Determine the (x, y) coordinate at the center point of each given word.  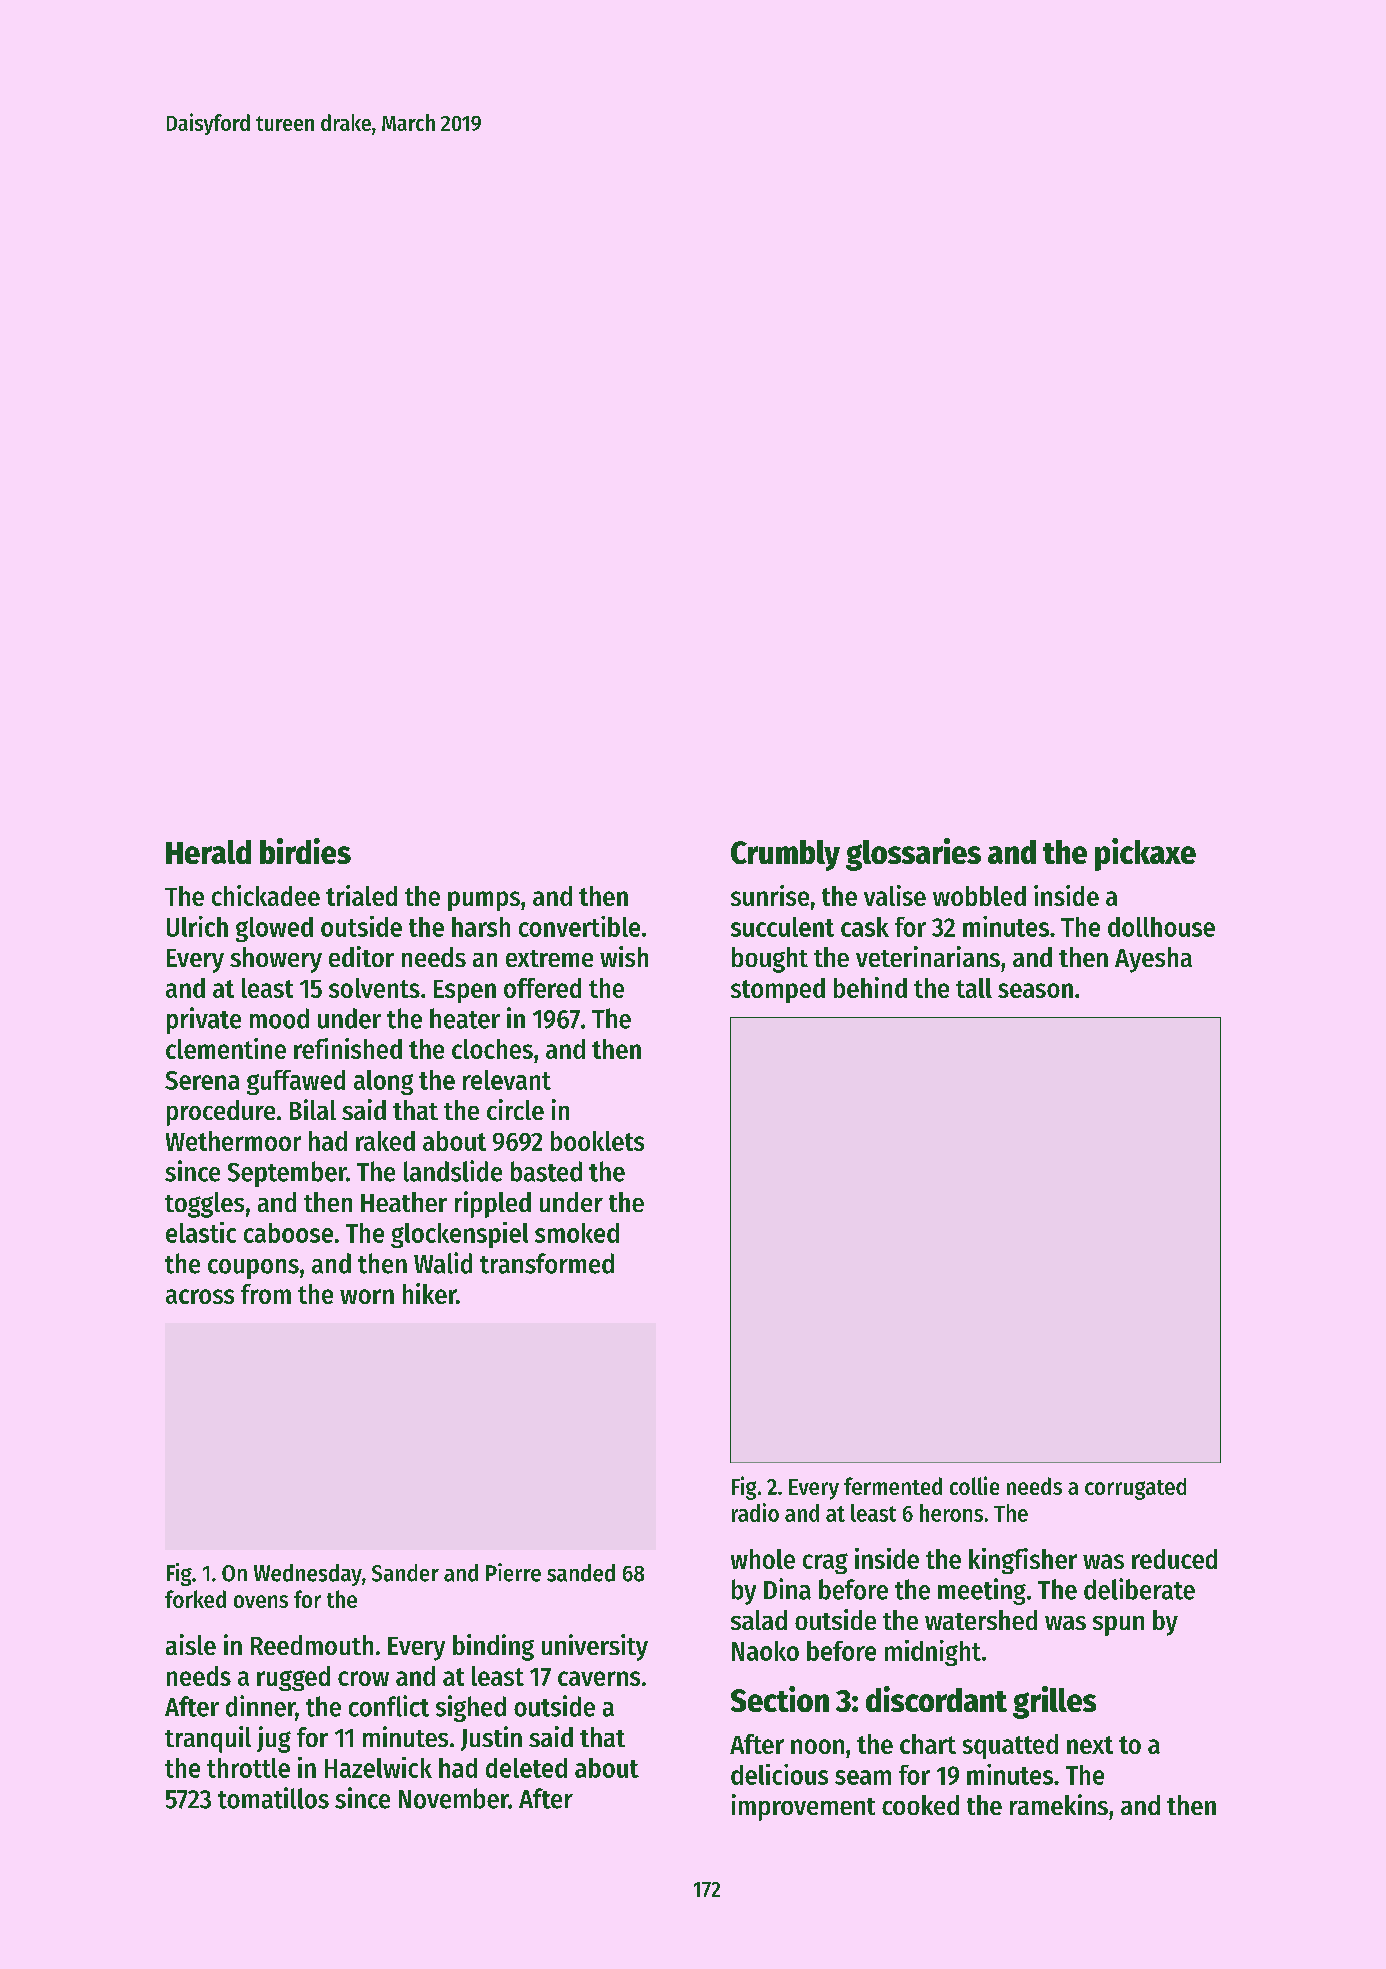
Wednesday (308, 1575)
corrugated (1135, 1489)
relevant (507, 1080)
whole (763, 1559)
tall (974, 988)
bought (770, 960)
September (287, 1174)
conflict (389, 1706)
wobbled (979, 896)
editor (361, 956)
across (200, 1296)
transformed (547, 1263)
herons (951, 1513)
